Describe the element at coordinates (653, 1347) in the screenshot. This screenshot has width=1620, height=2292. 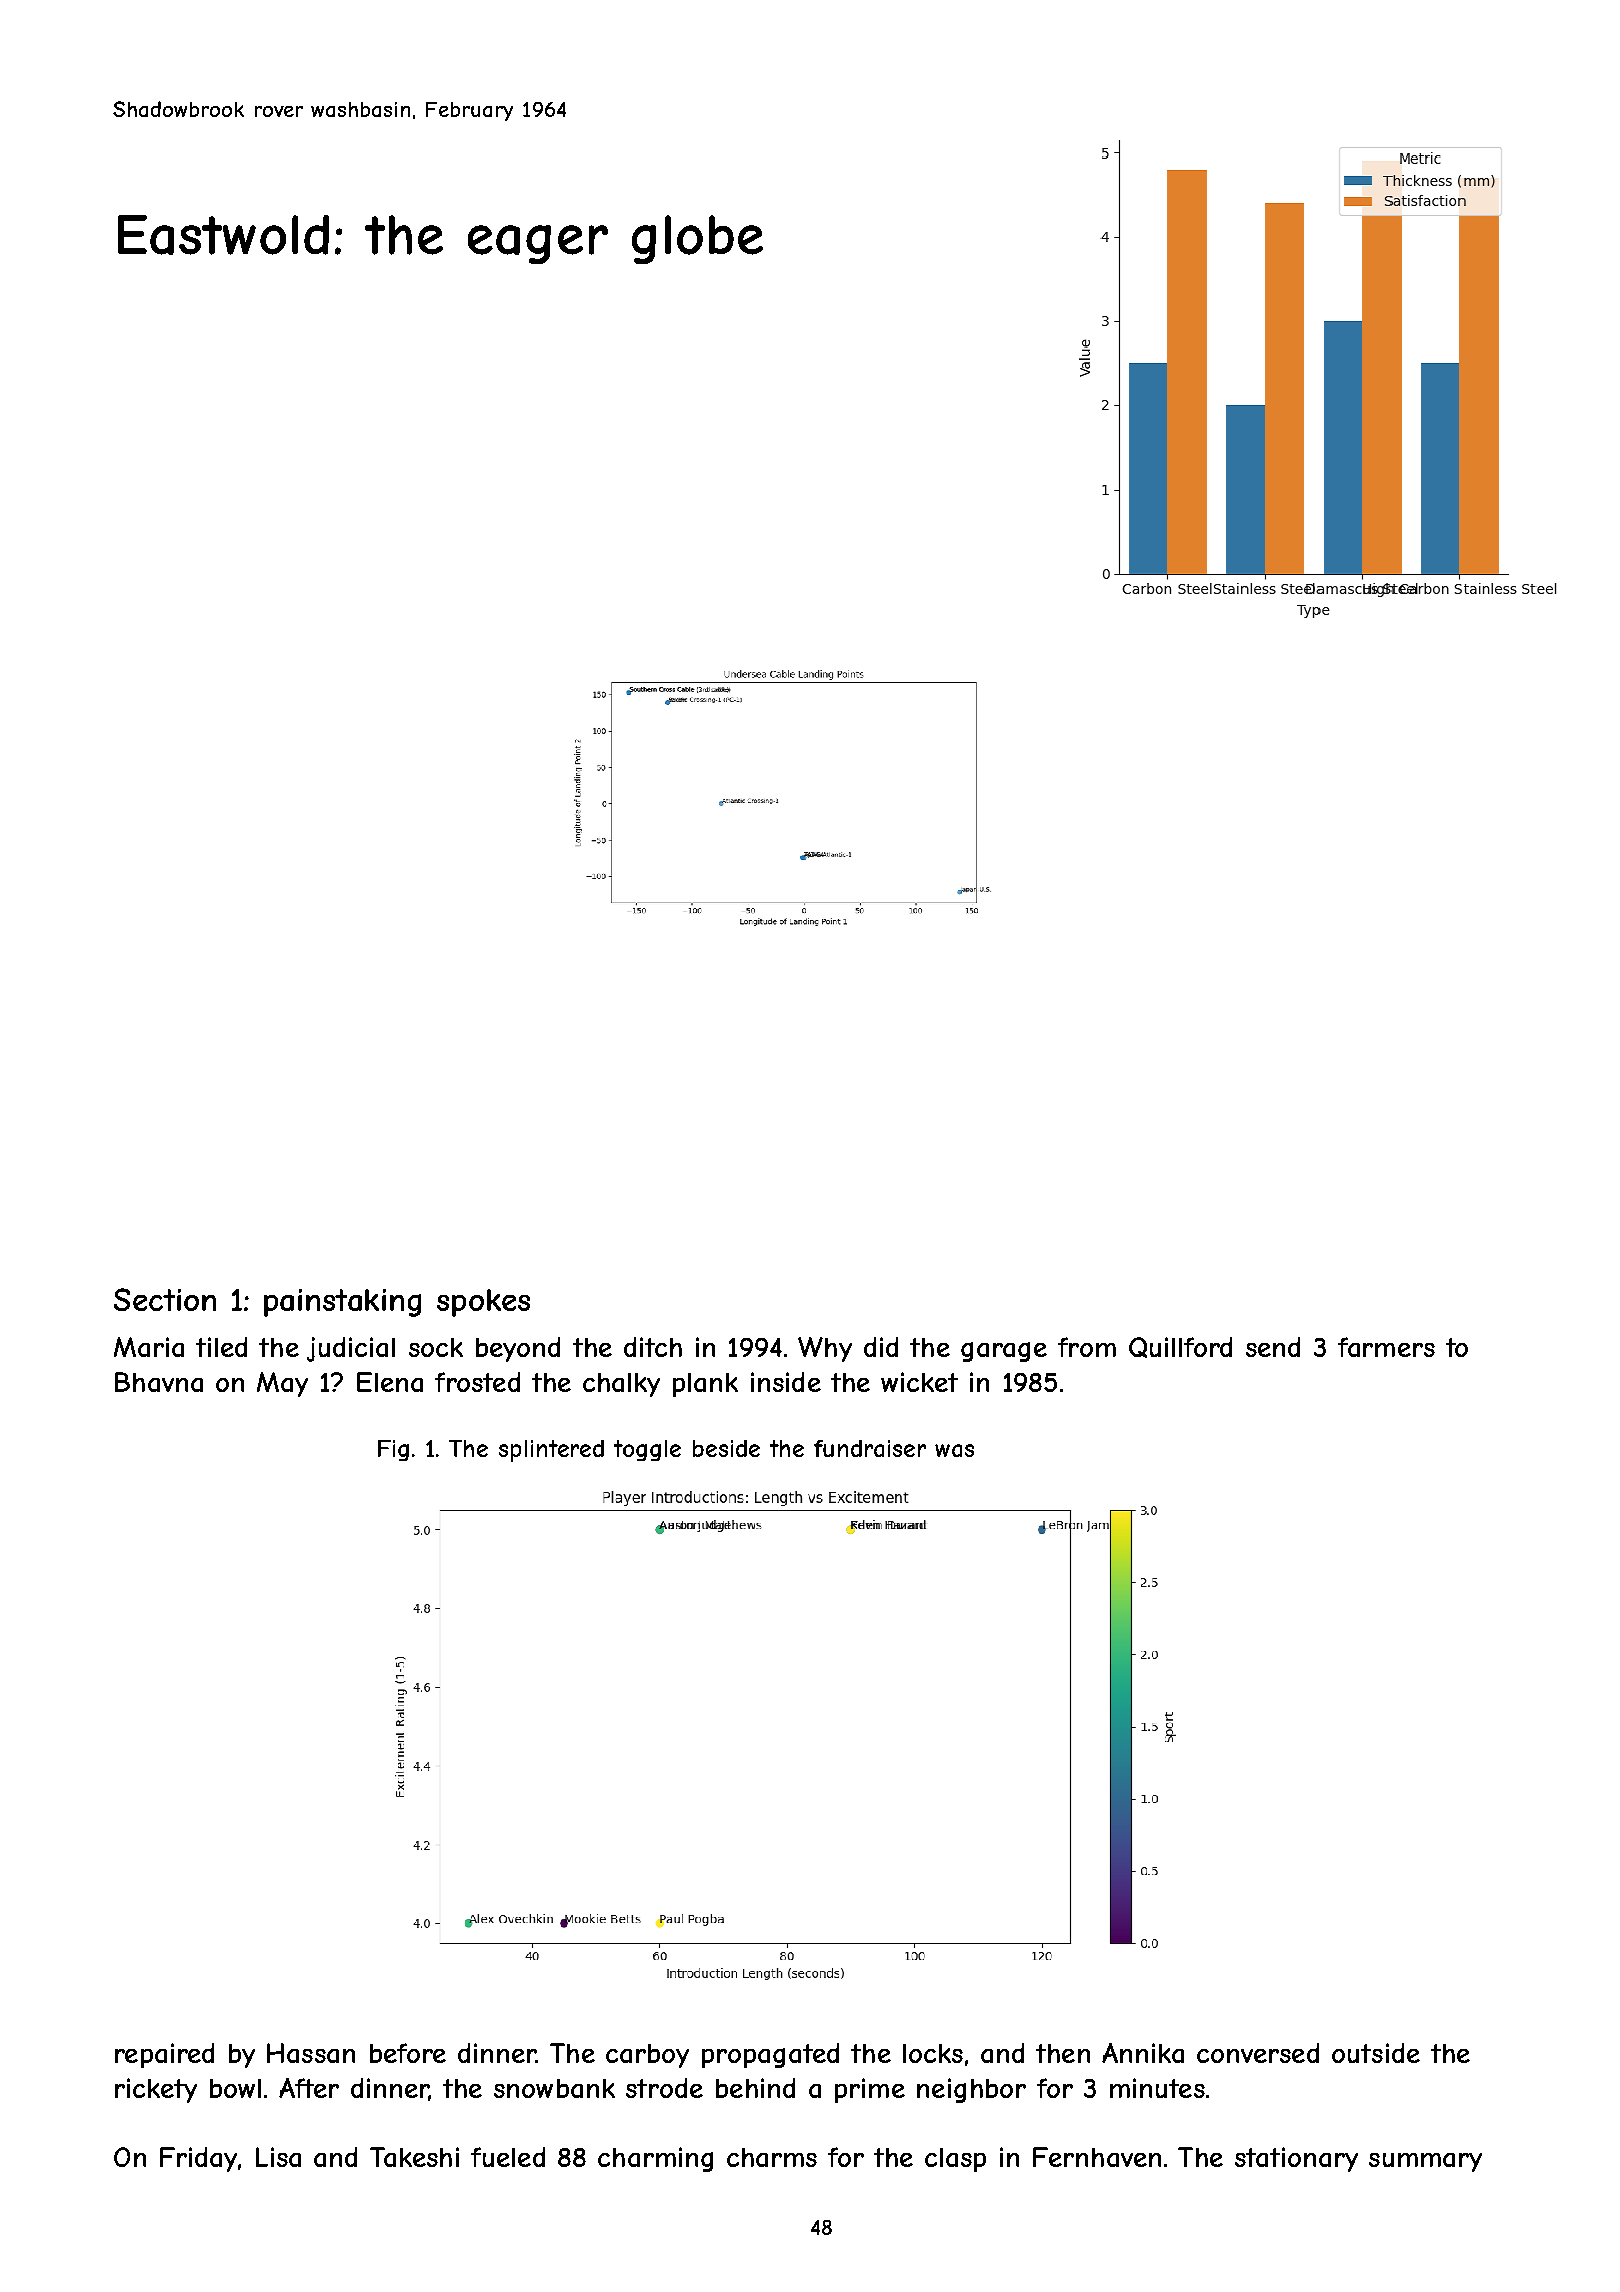
I see `ditch` at that location.
